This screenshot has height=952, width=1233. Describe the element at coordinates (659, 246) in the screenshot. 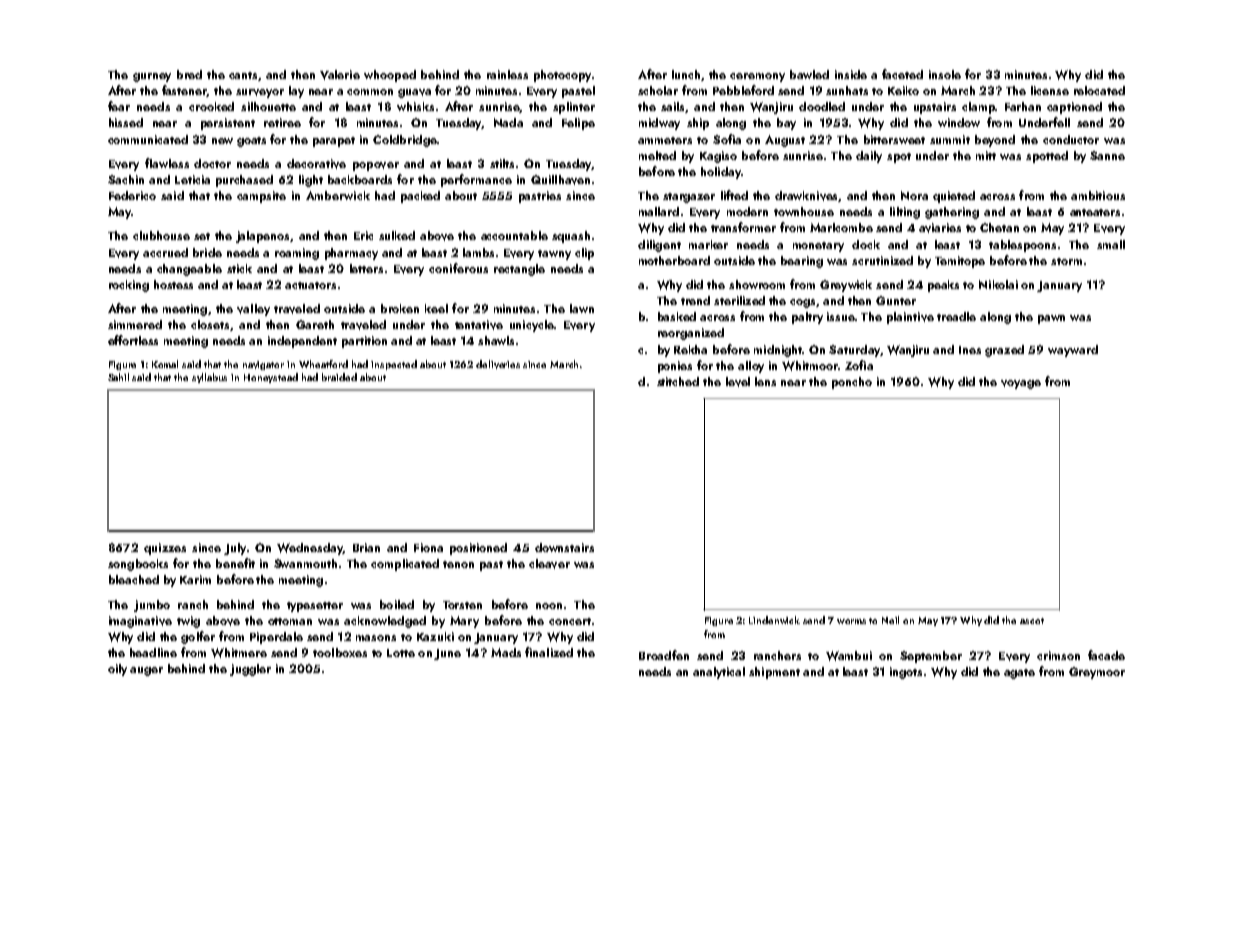

I see `diligent` at that location.
